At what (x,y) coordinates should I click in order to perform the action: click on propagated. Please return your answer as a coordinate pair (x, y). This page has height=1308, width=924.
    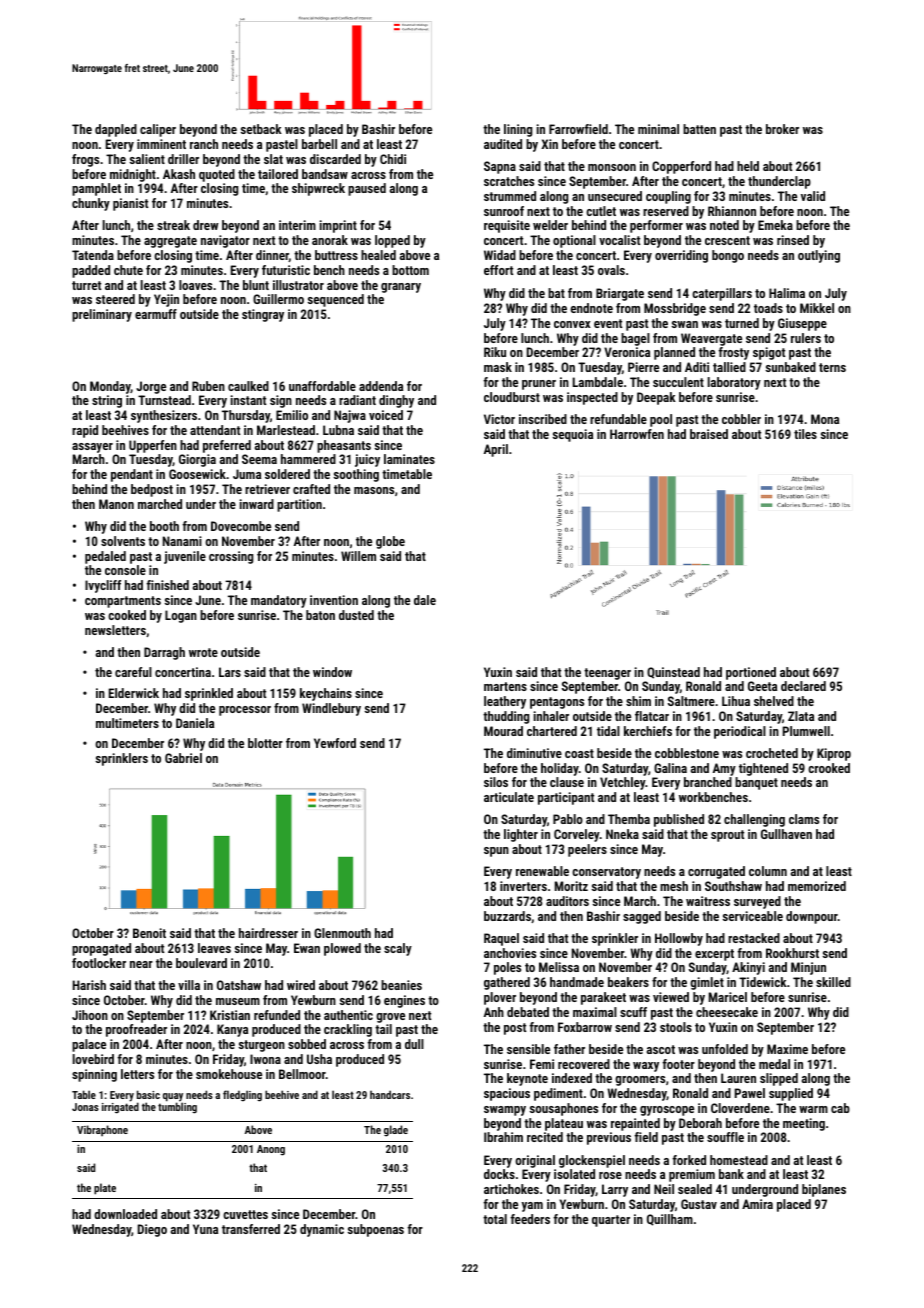
    Looking at the image, I should click on (101, 949).
